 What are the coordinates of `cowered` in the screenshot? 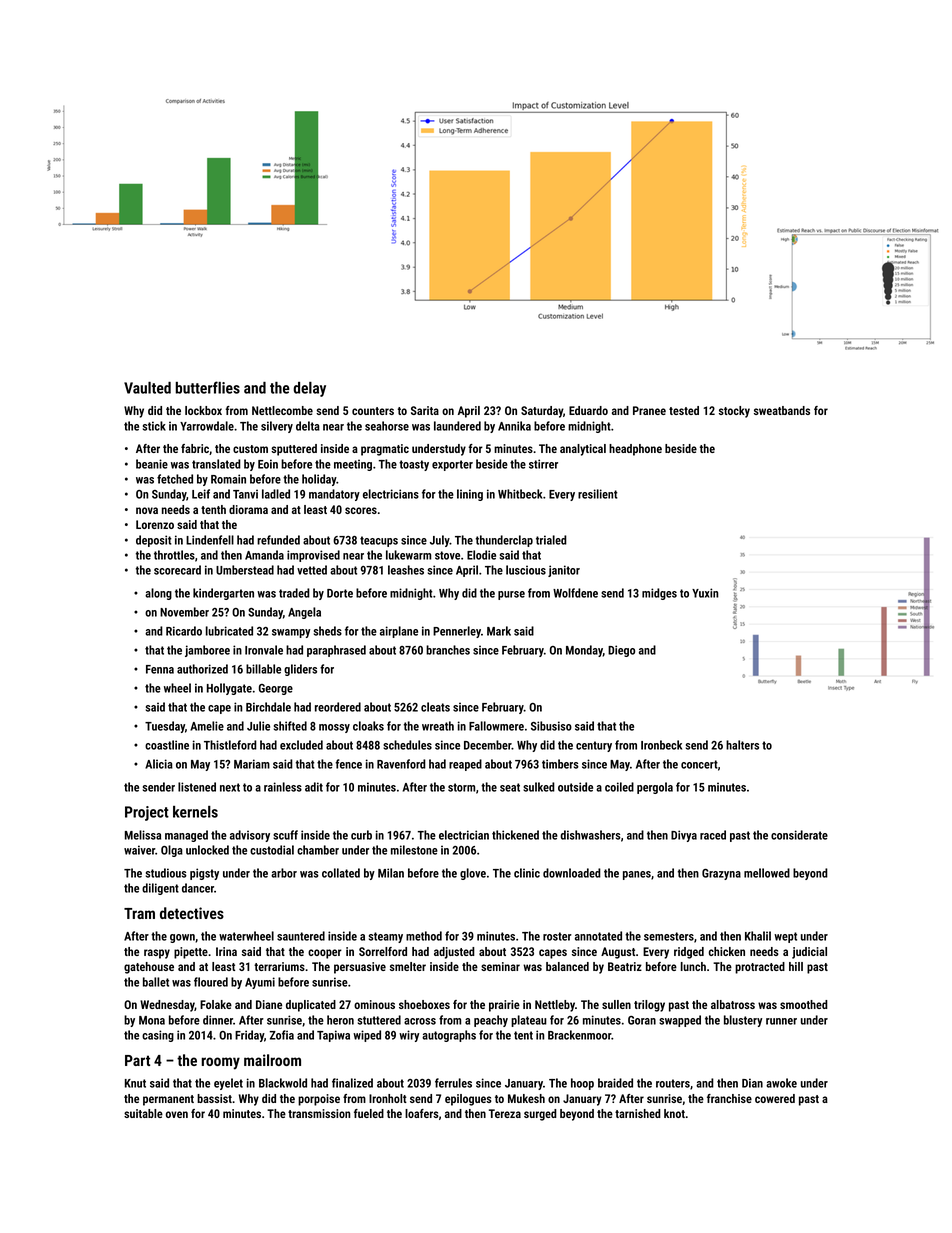 It's located at (775, 1098).
